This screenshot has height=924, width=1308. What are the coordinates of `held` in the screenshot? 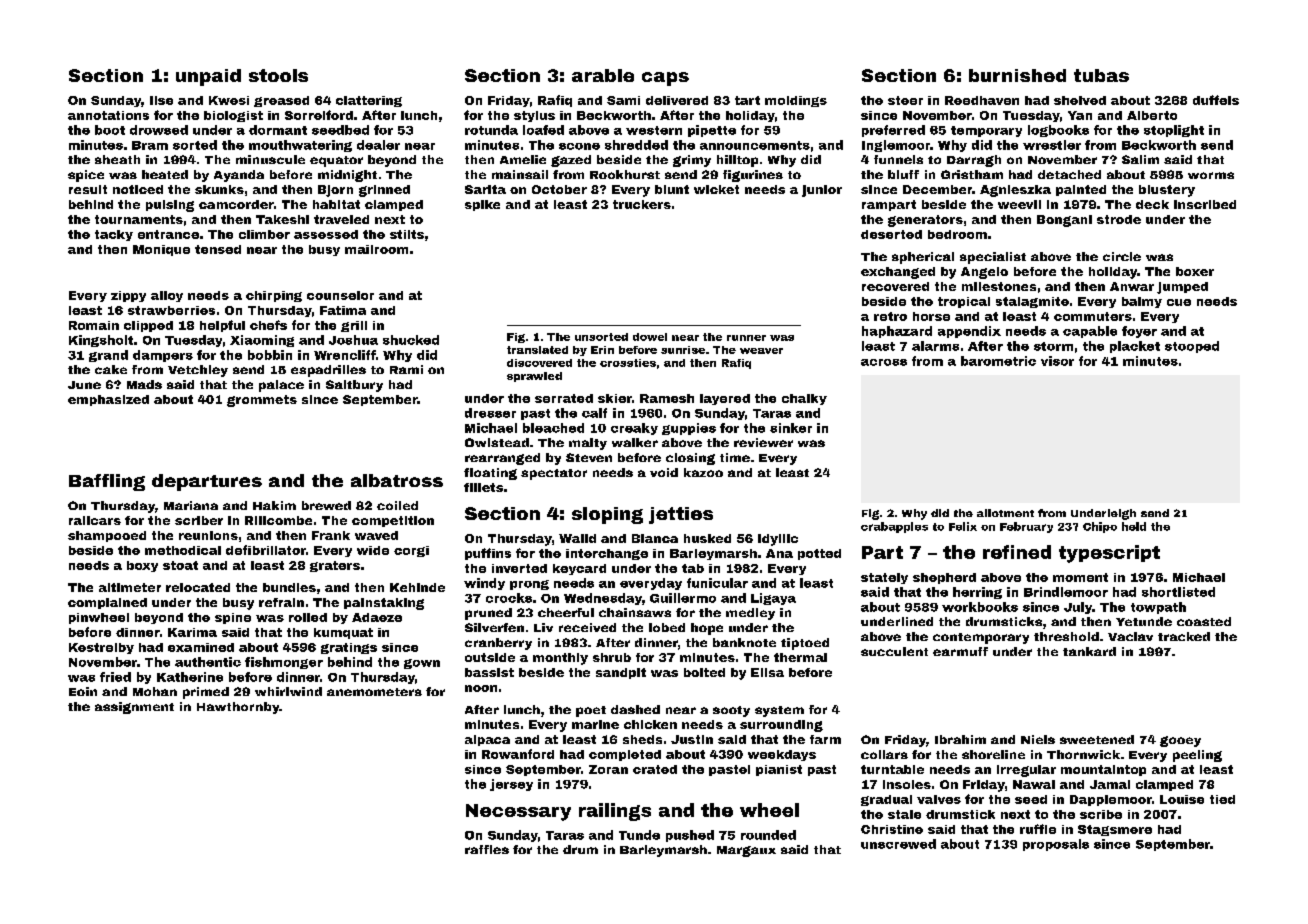 It's located at (1134, 526).
